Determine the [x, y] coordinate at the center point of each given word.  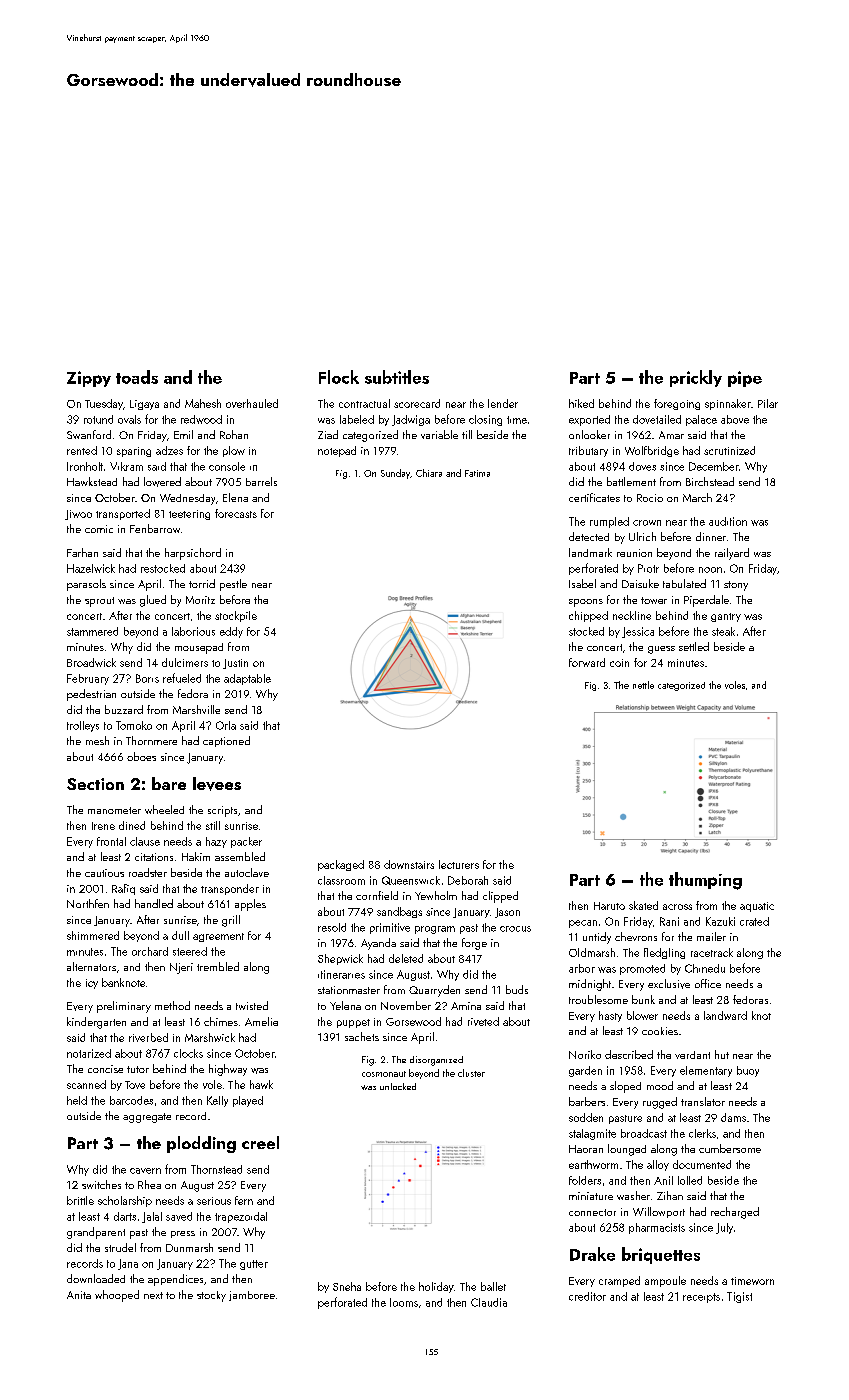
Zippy [89, 379]
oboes [141, 756]
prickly [696, 378]
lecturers [459, 864]
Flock [339, 377]
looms [404, 1302]
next [153, 1295]
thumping [705, 881]
